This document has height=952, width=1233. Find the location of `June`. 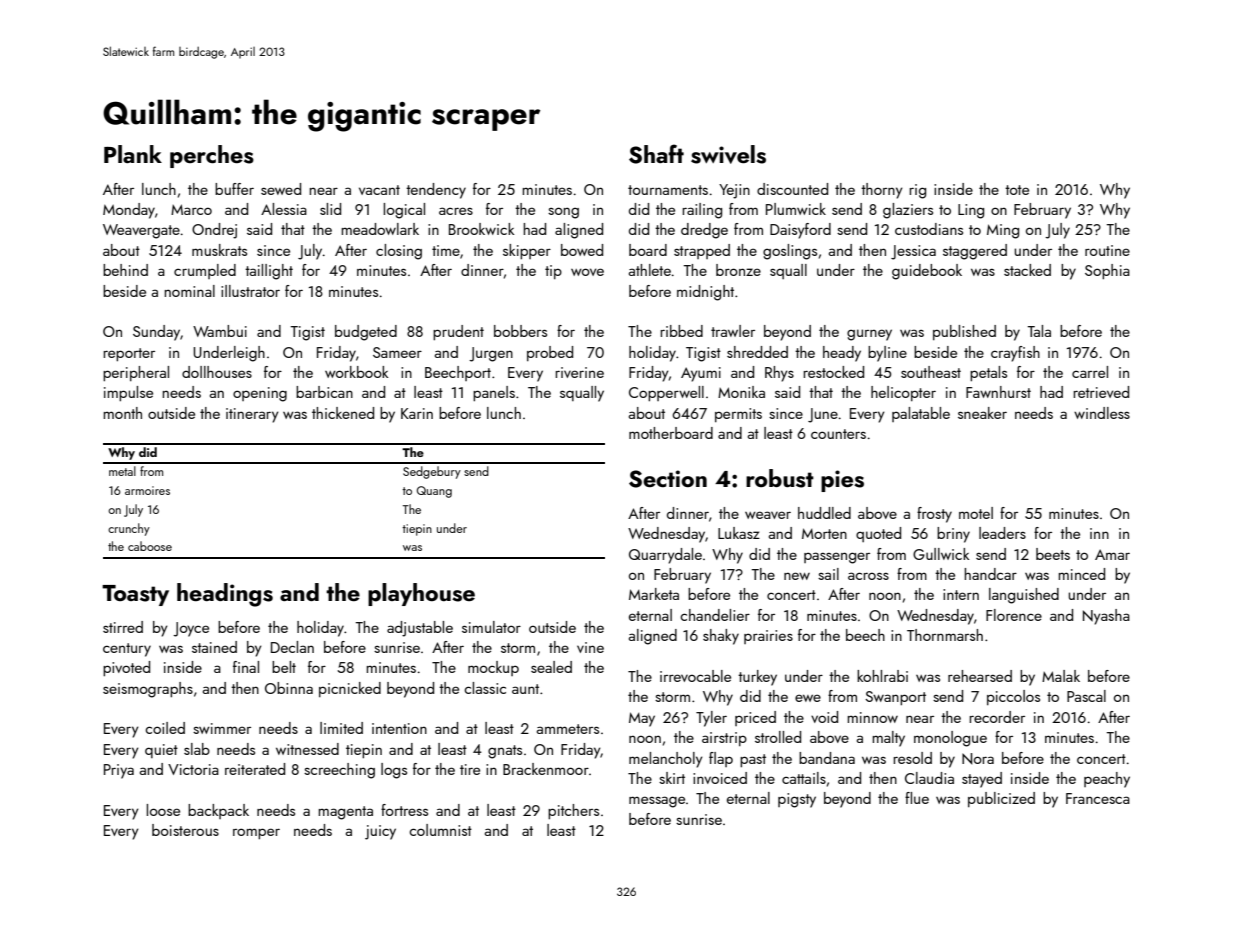

June is located at coordinates (823, 415).
